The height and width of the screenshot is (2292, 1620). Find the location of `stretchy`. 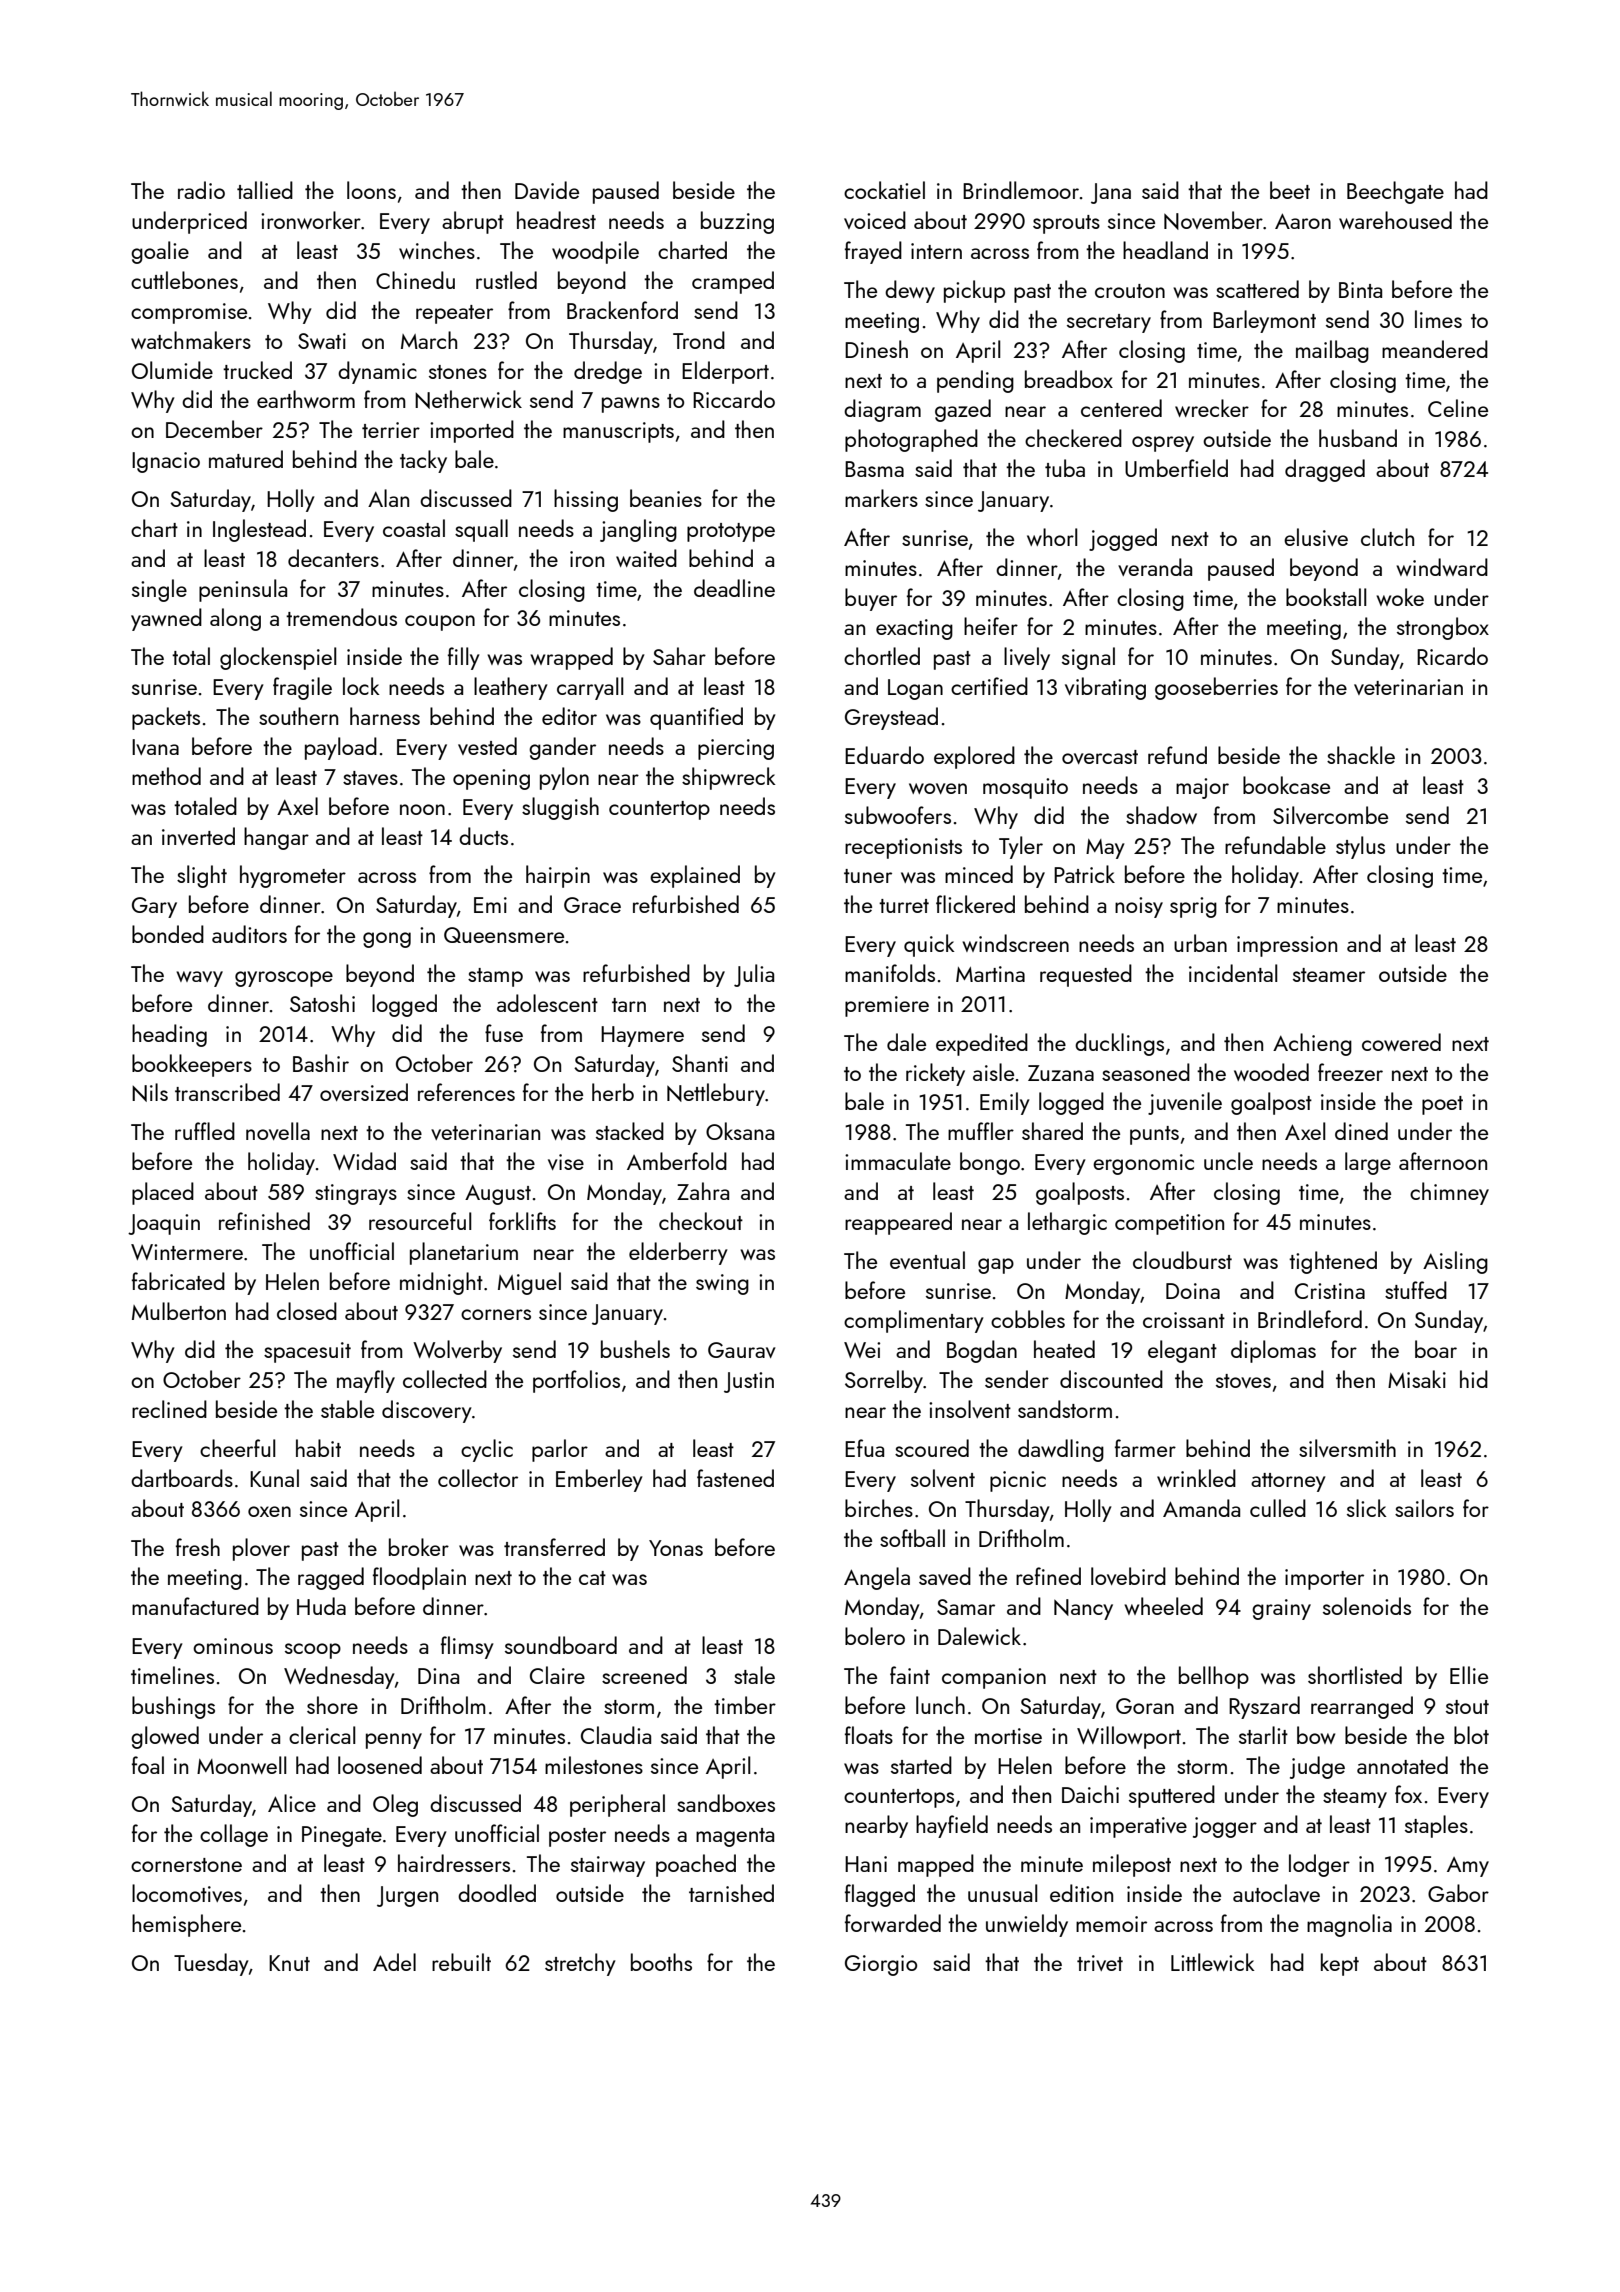

stretchy is located at coordinates (580, 1964).
